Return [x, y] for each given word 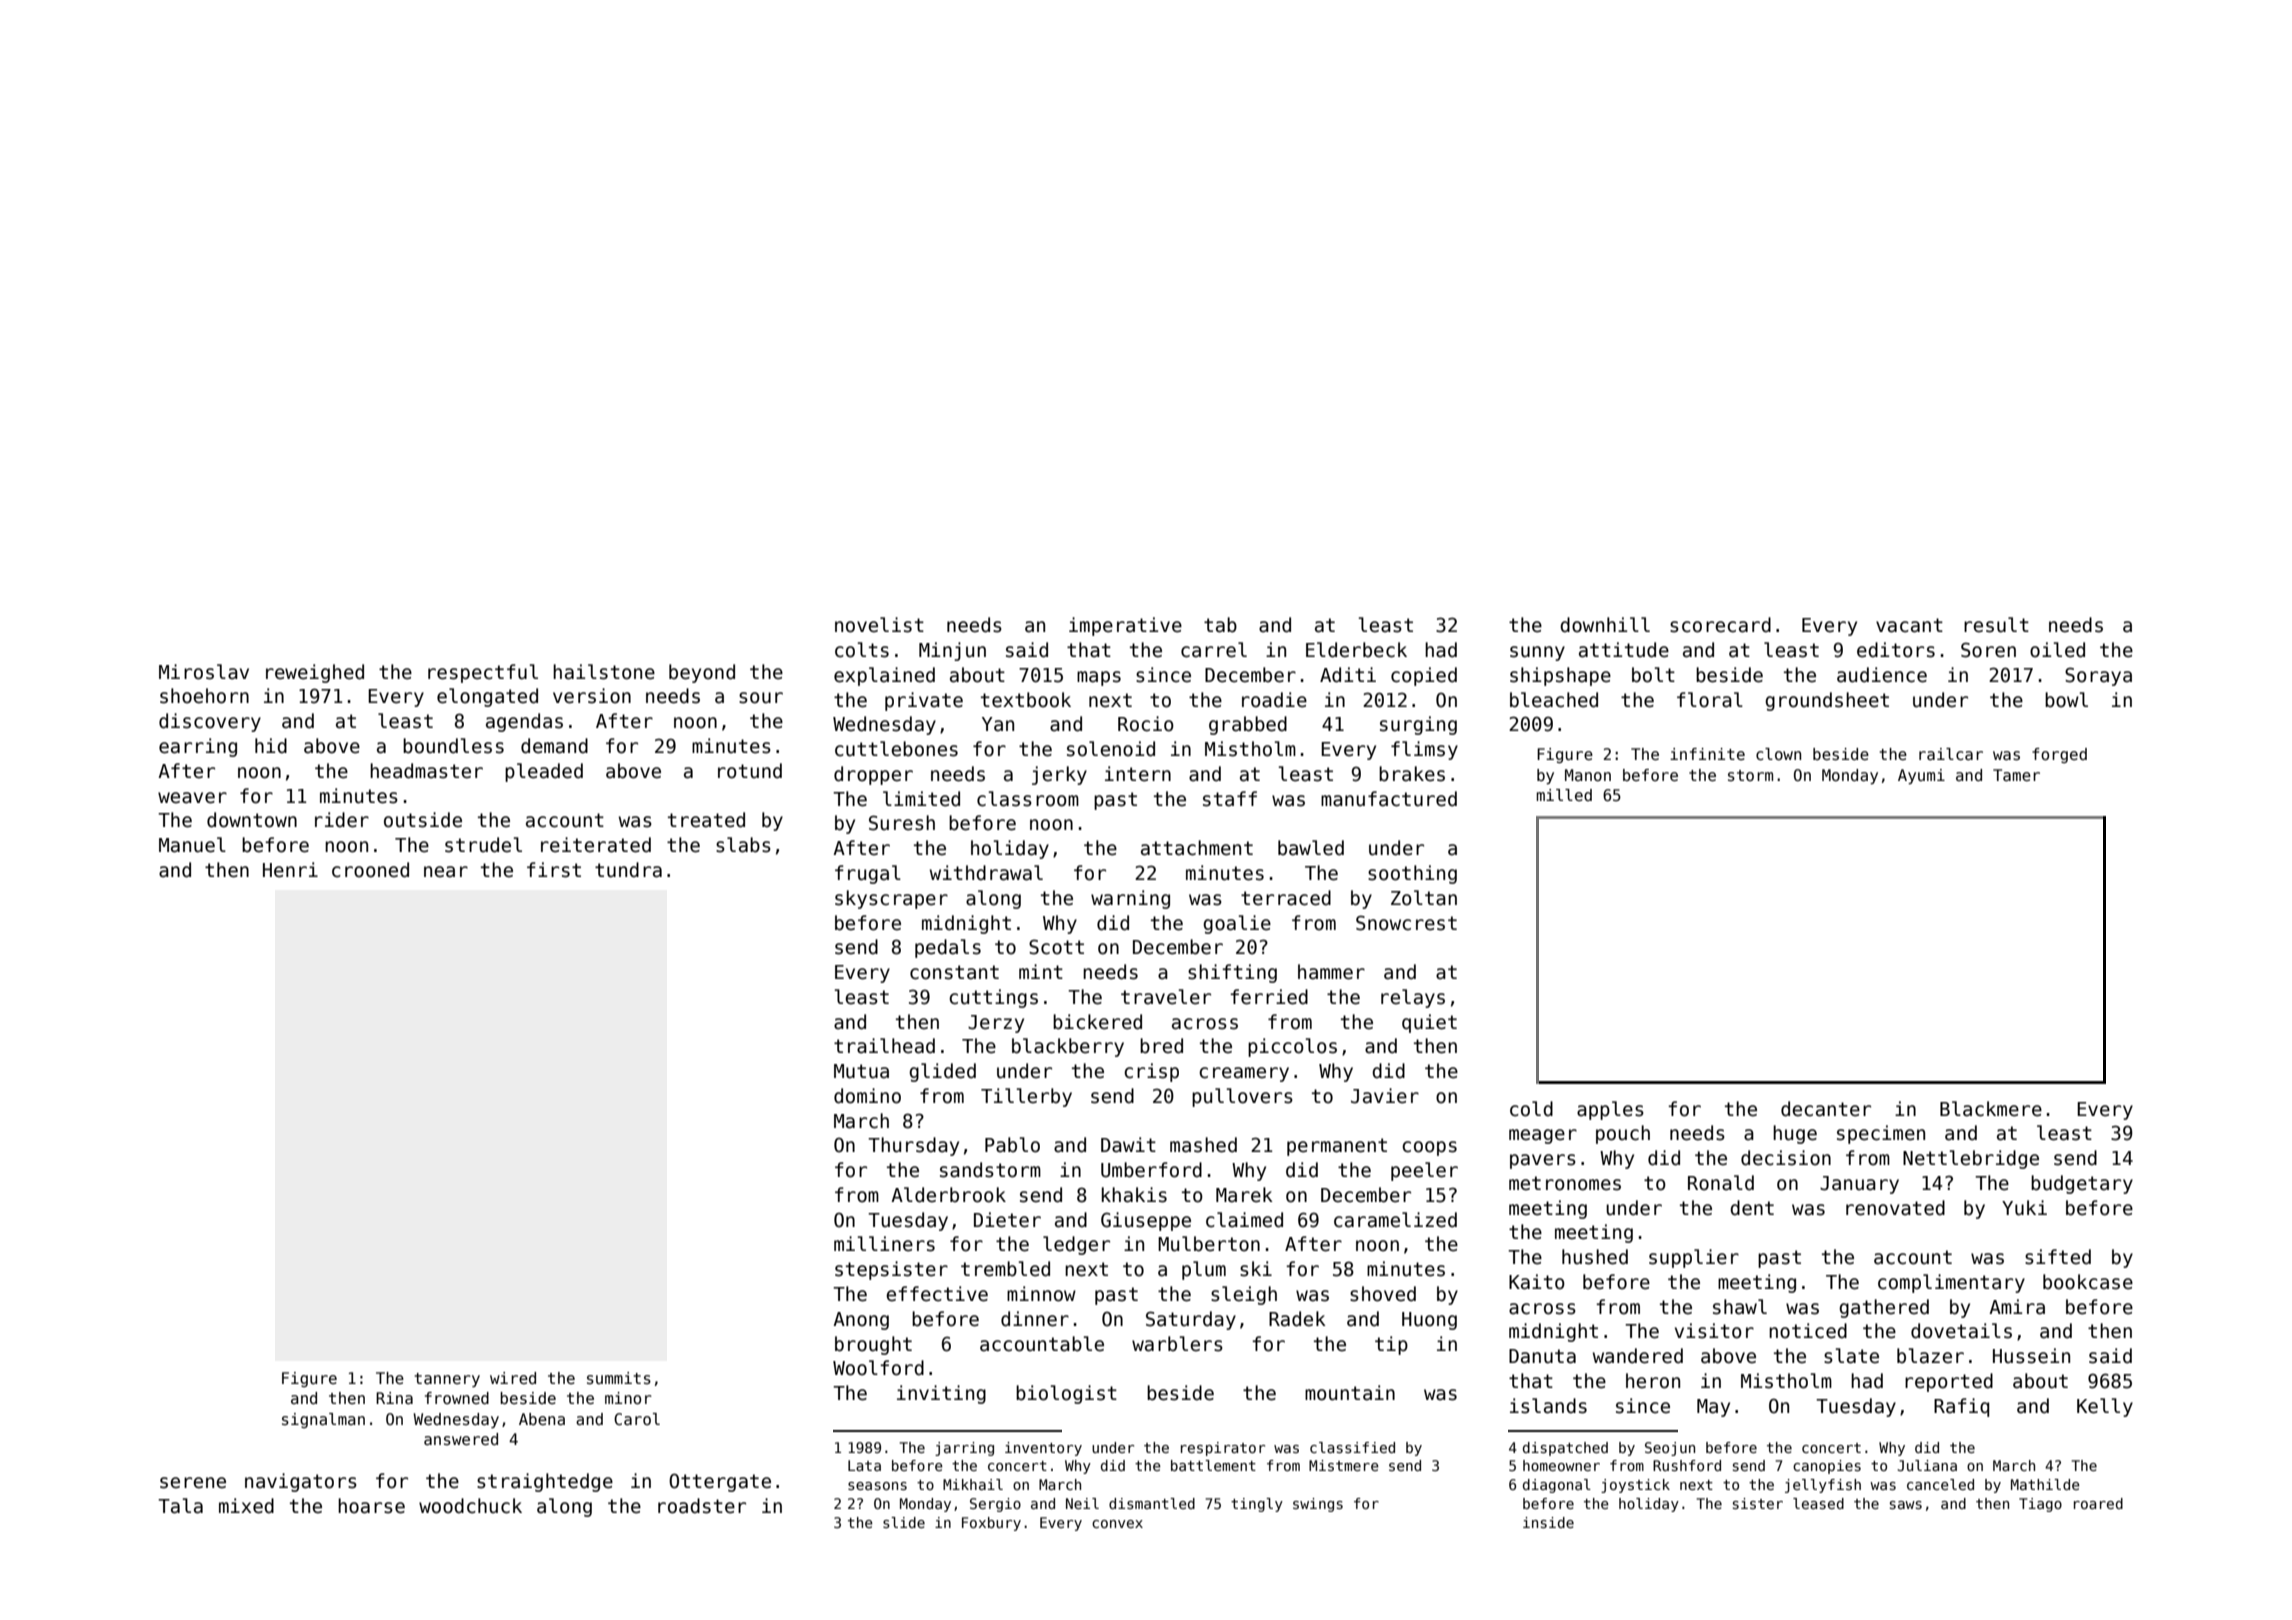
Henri [290, 870]
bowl [2066, 700]
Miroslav [204, 672]
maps [1099, 678]
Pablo [1012, 1145]
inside [1548, 1522]
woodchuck [470, 1506]
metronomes [1565, 1183]
